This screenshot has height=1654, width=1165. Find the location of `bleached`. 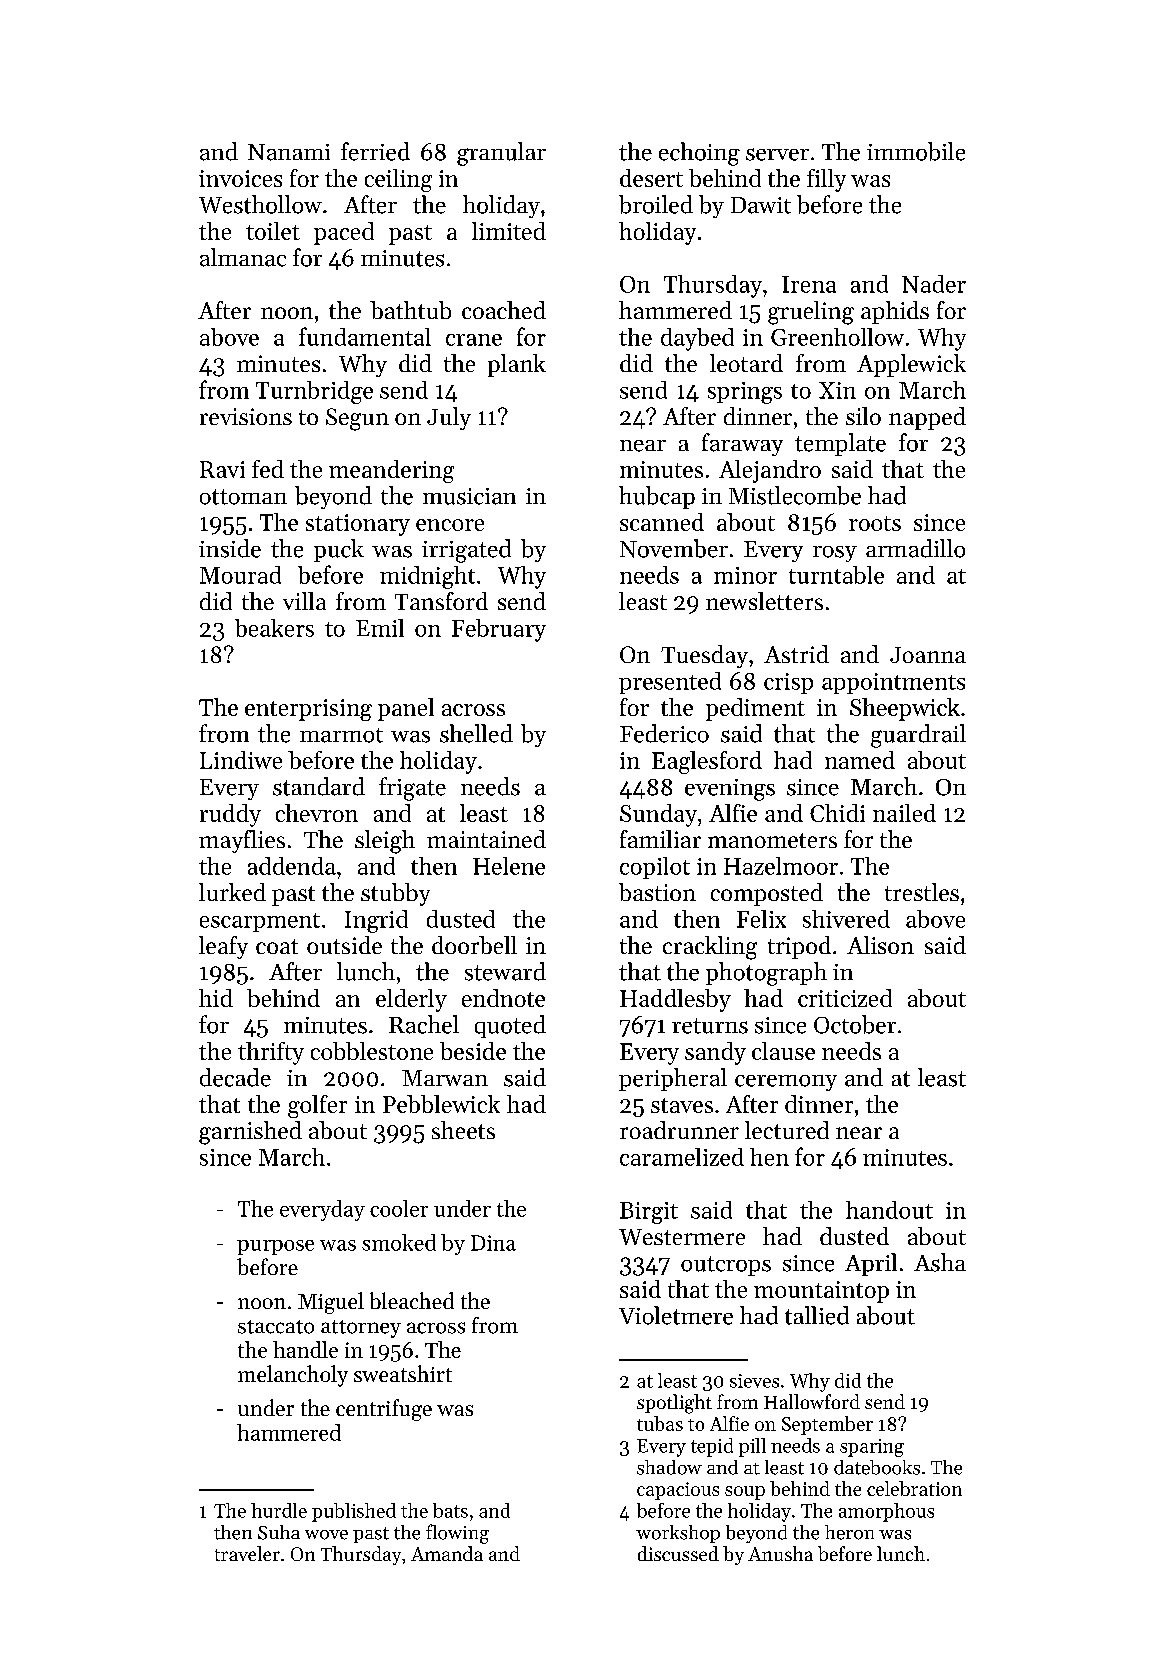

bleached is located at coordinates (412, 1300).
